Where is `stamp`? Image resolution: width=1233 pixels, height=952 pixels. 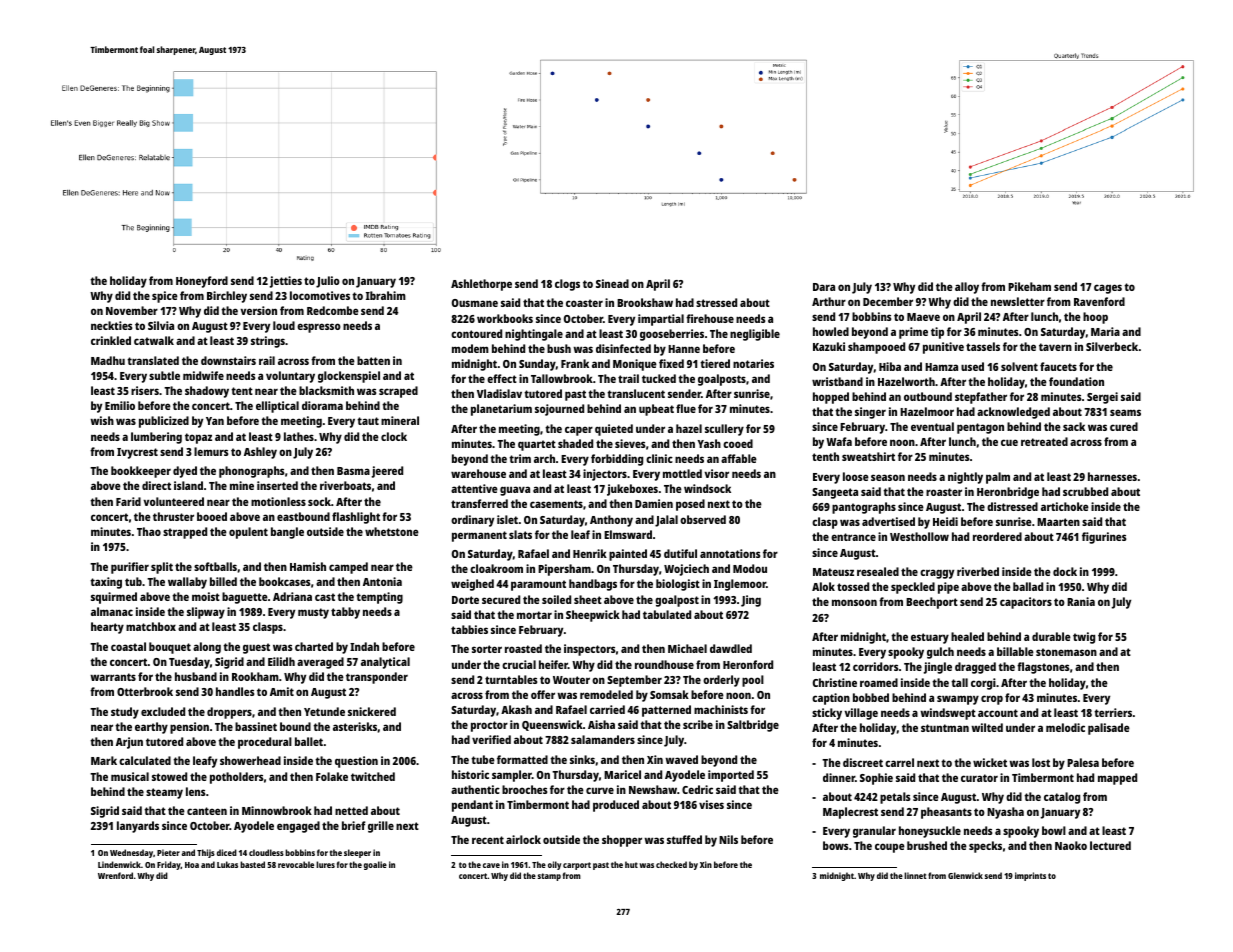
stamp is located at coordinates (549, 877).
